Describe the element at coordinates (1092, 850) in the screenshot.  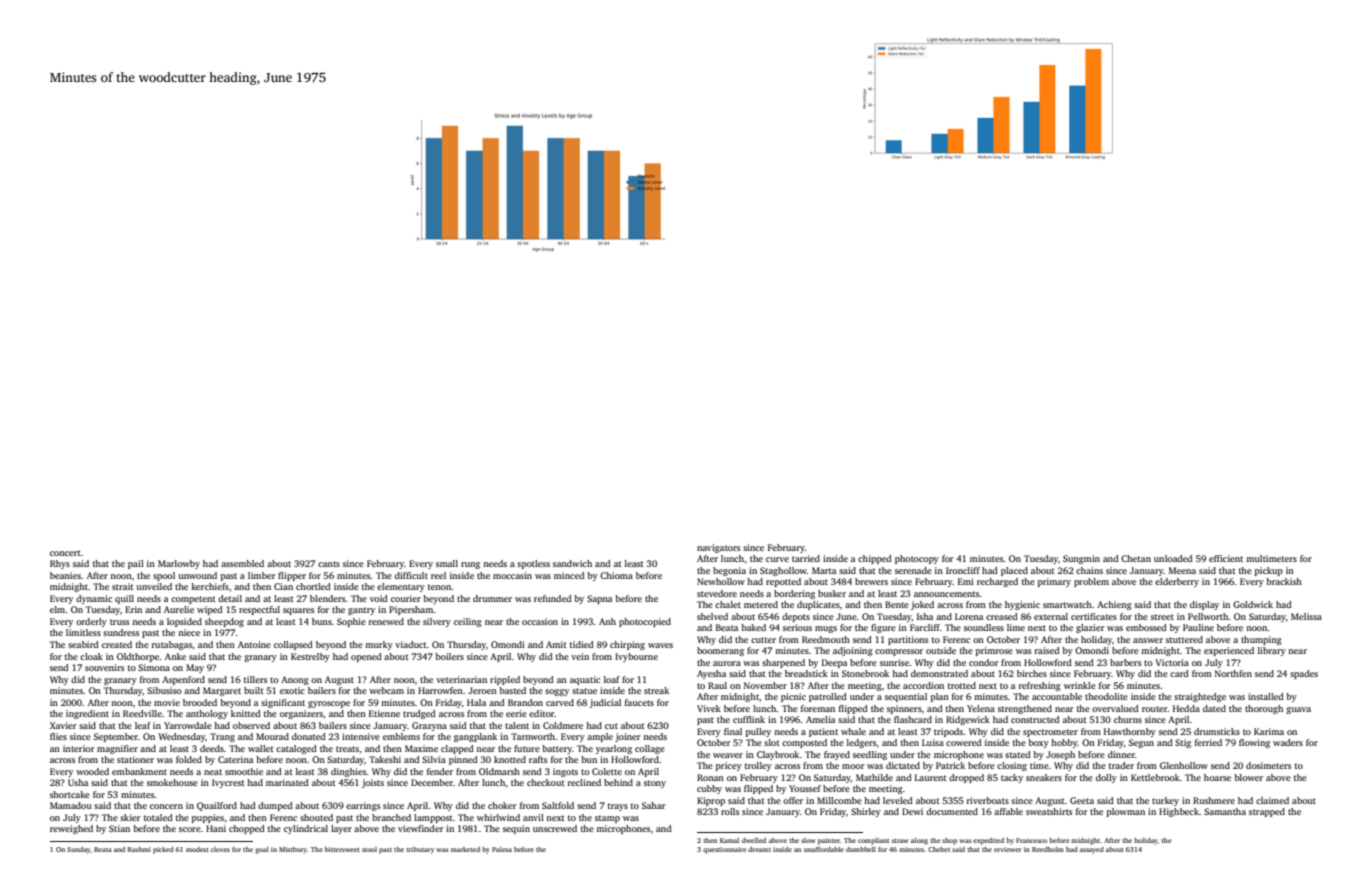
I see `assayed` at that location.
